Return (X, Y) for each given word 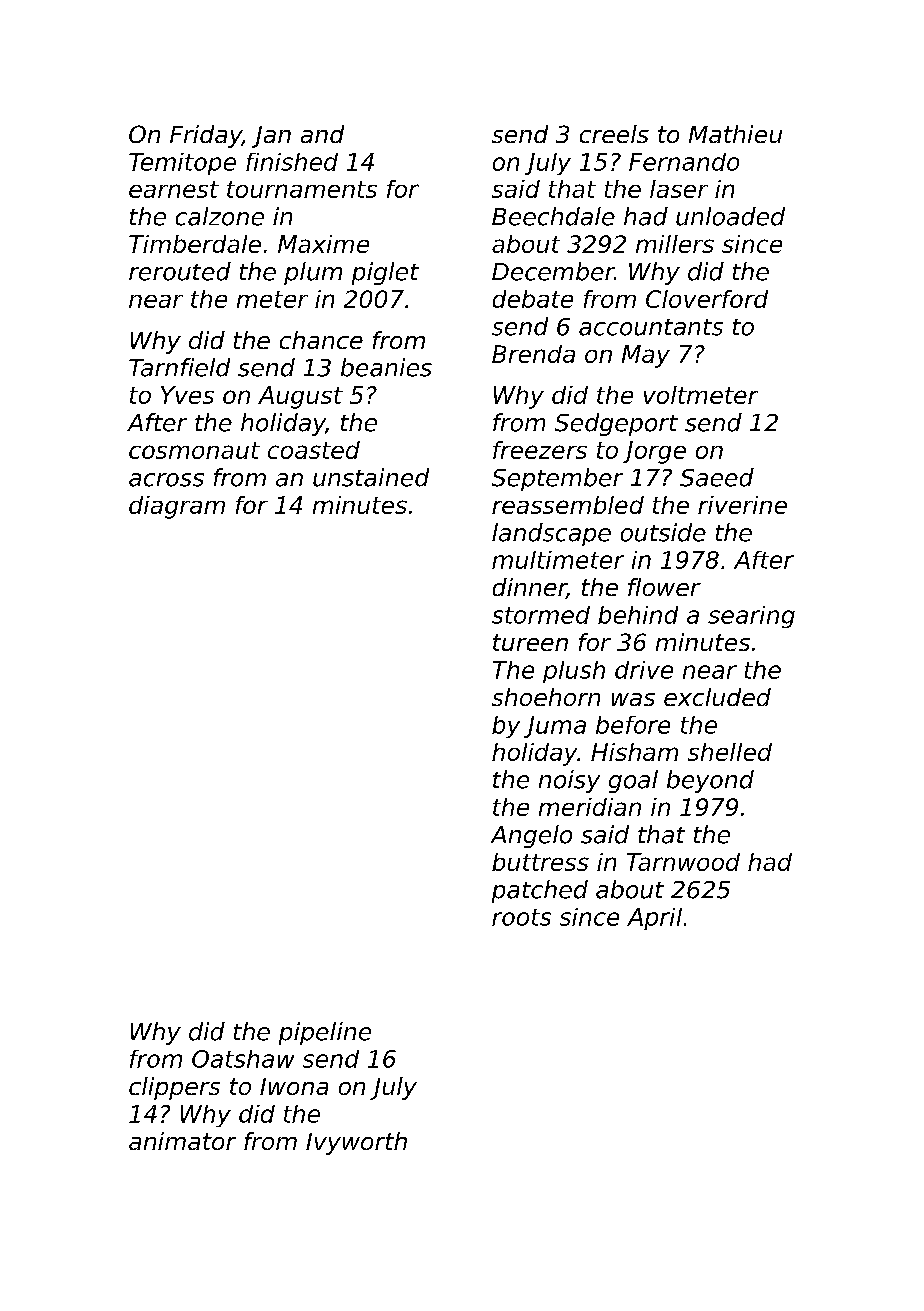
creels (614, 134)
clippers (174, 1088)
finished (292, 162)
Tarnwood (683, 862)
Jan (271, 137)
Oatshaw (243, 1059)
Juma (555, 727)
